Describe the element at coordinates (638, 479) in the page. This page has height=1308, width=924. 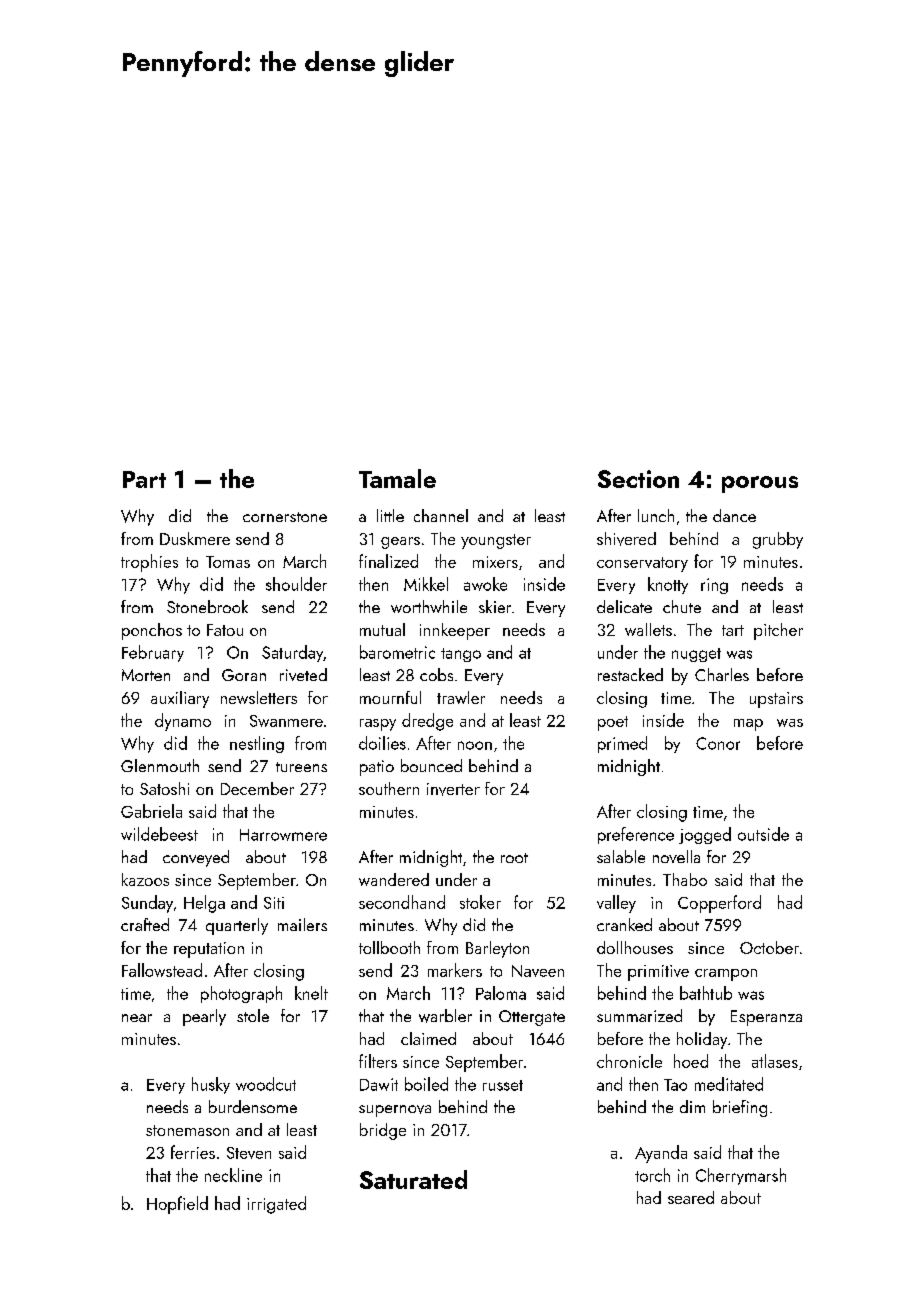
I see `Section` at that location.
